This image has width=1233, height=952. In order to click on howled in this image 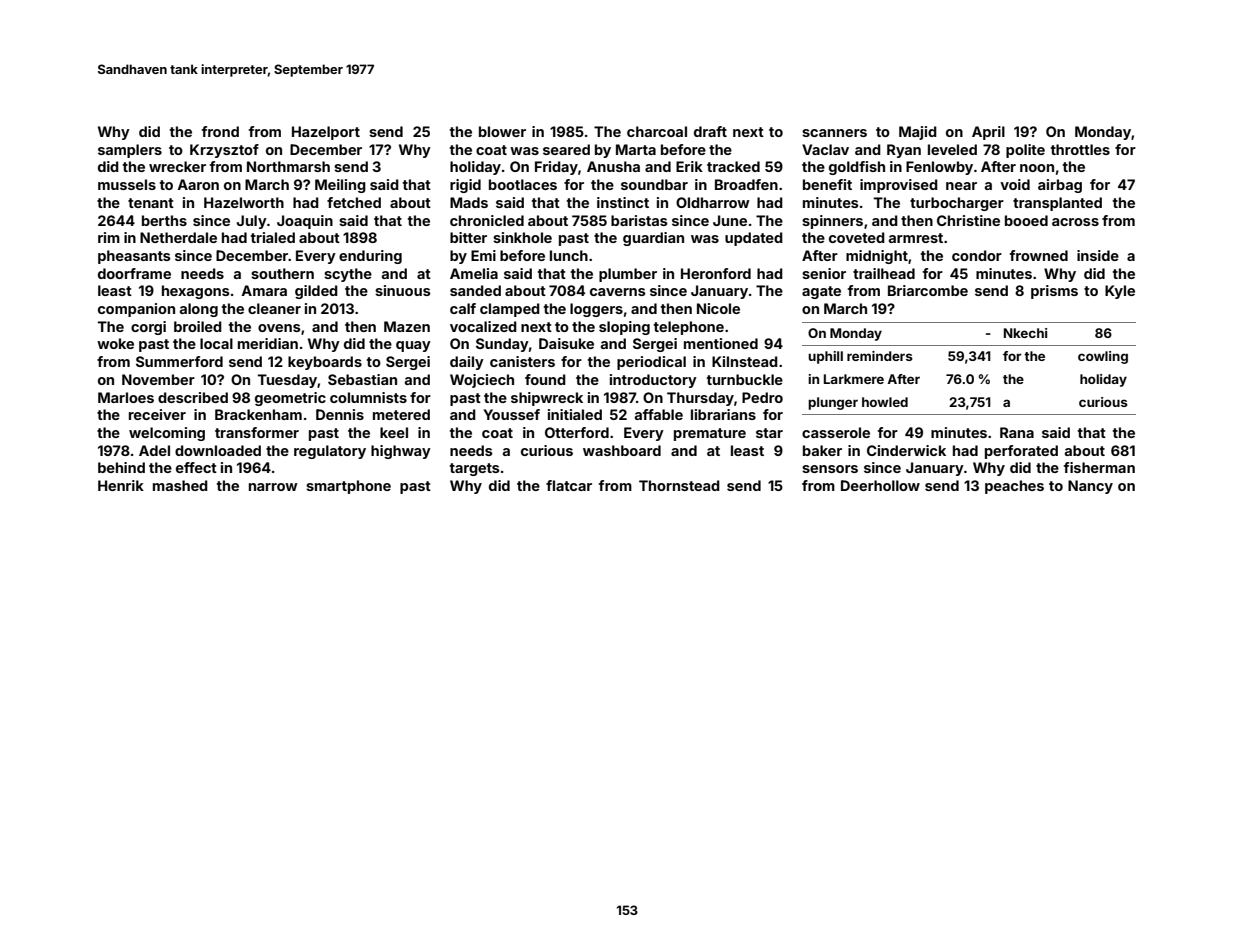, I will do `click(885, 402)`.
